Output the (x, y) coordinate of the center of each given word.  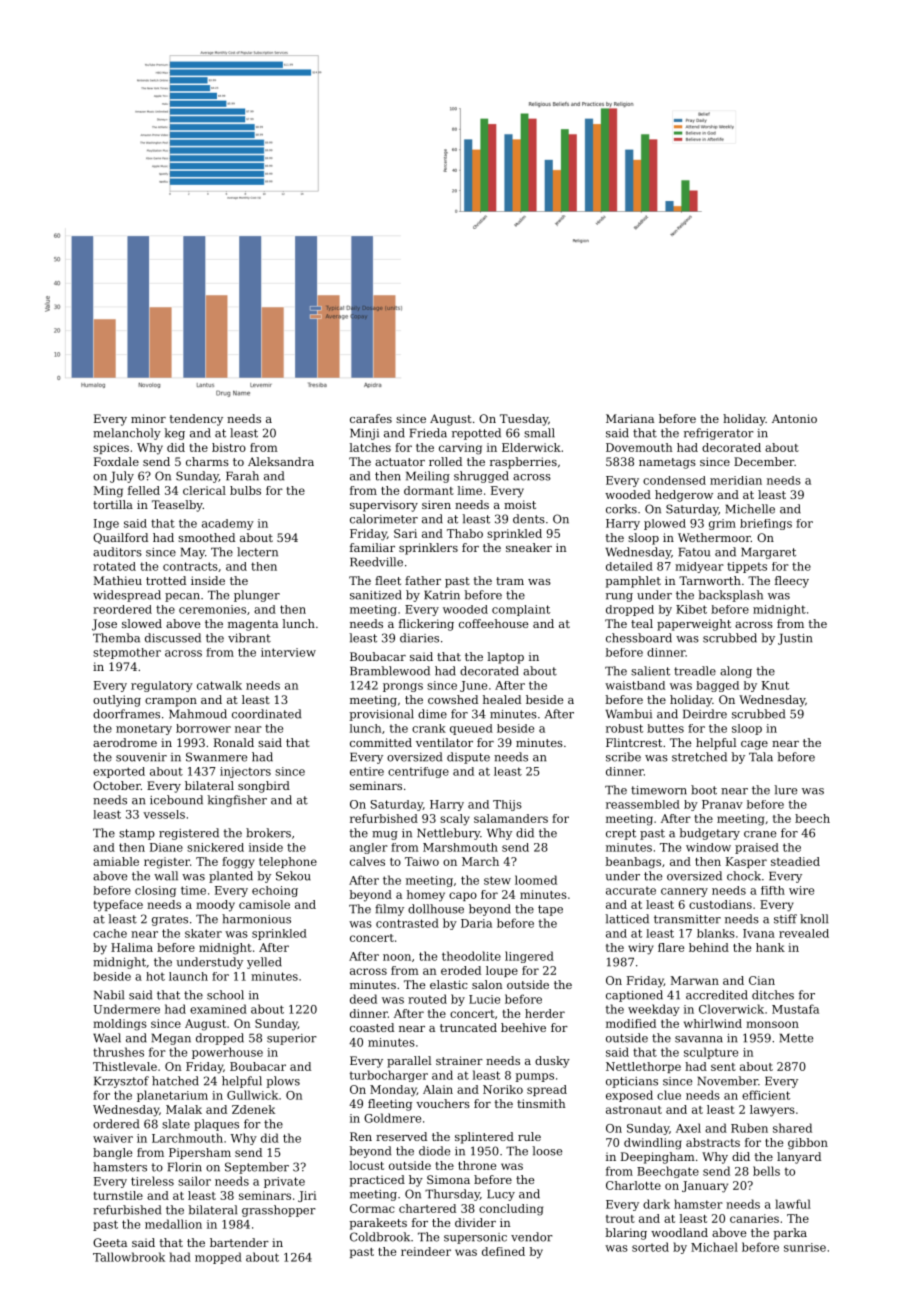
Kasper (746, 862)
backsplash (730, 596)
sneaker (529, 547)
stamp (137, 834)
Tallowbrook (129, 1257)
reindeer (426, 1251)
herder (545, 1013)
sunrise (805, 1247)
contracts (190, 566)
